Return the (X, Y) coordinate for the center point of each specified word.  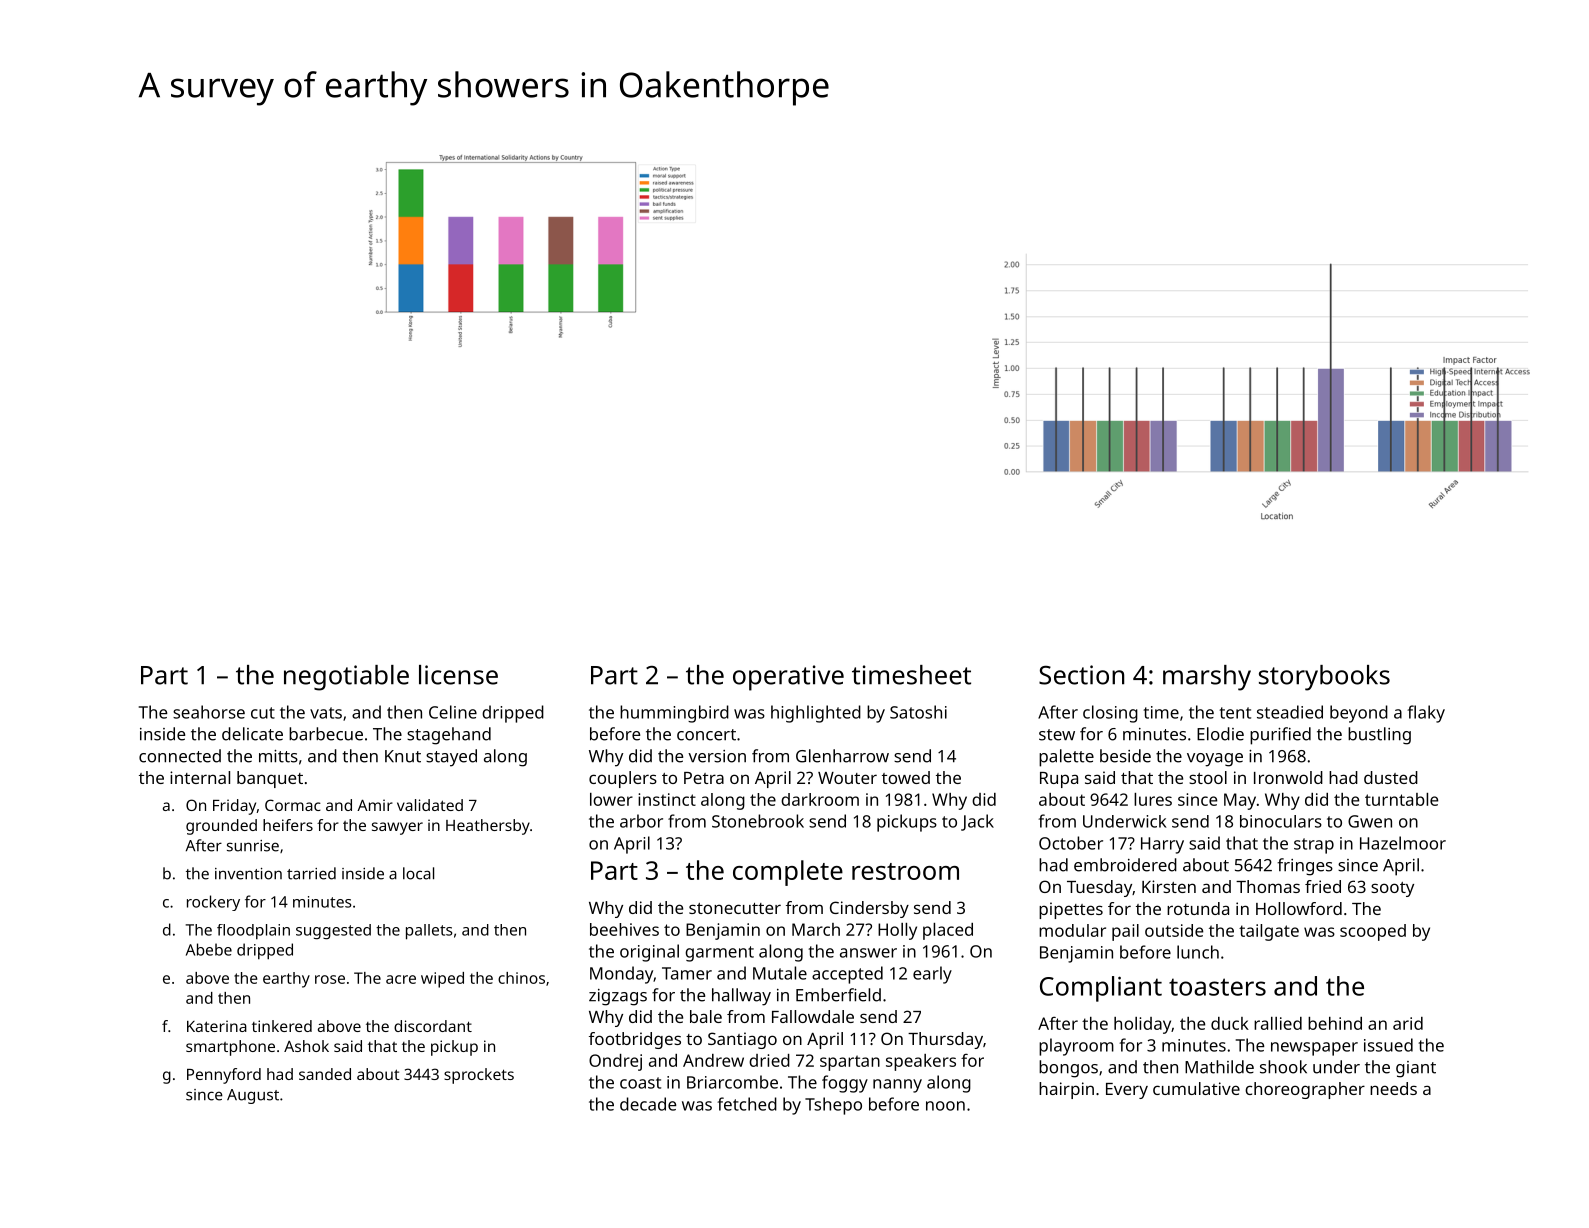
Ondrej (615, 1062)
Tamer (687, 973)
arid (1408, 1023)
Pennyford (224, 1076)
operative (788, 678)
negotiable (346, 678)
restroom (905, 871)
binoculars (1281, 821)
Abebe (209, 949)
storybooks (1324, 678)
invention (248, 874)
